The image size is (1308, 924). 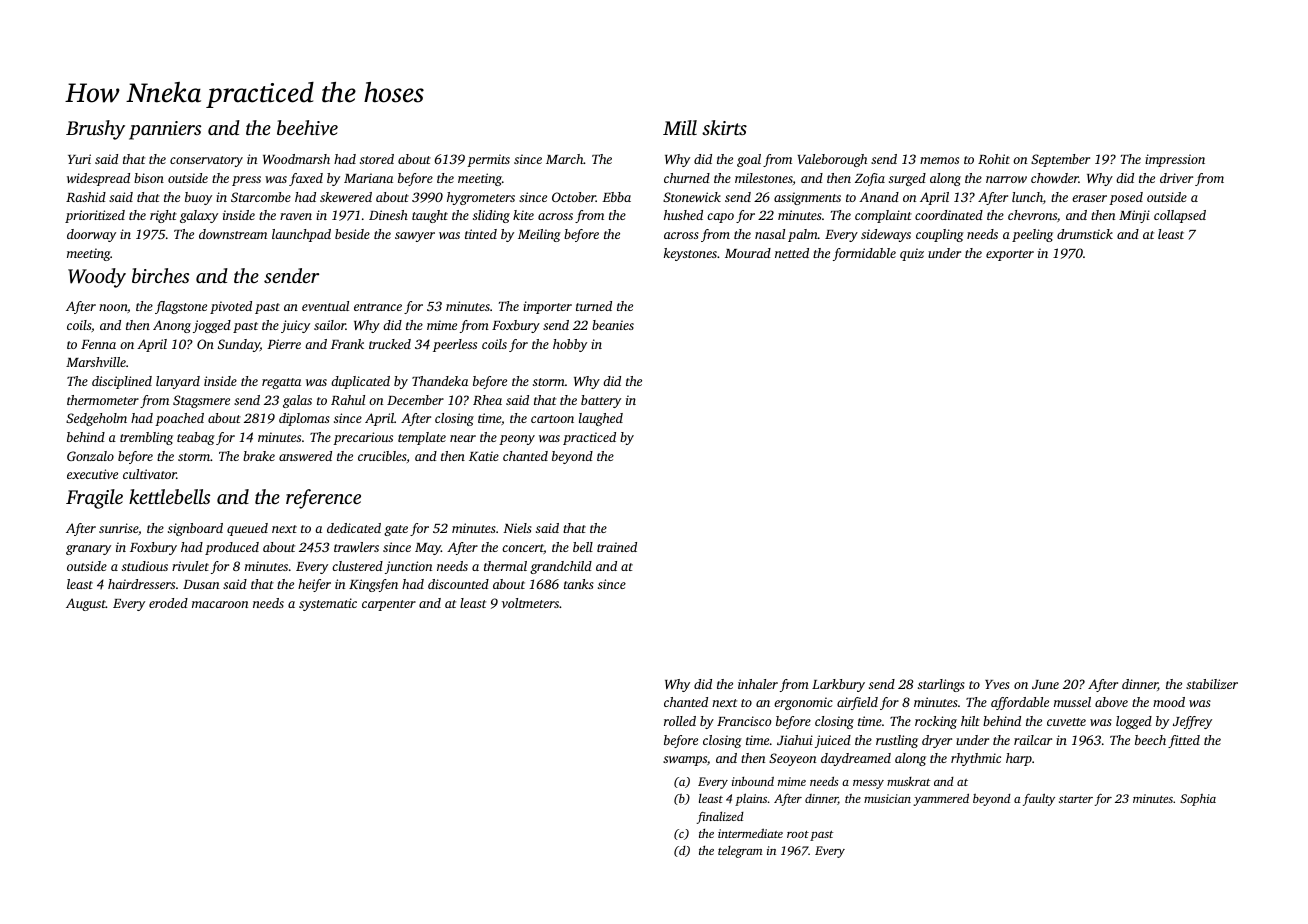 What do you see at coordinates (758, 684) in the screenshot?
I see `inhaler` at bounding box center [758, 684].
